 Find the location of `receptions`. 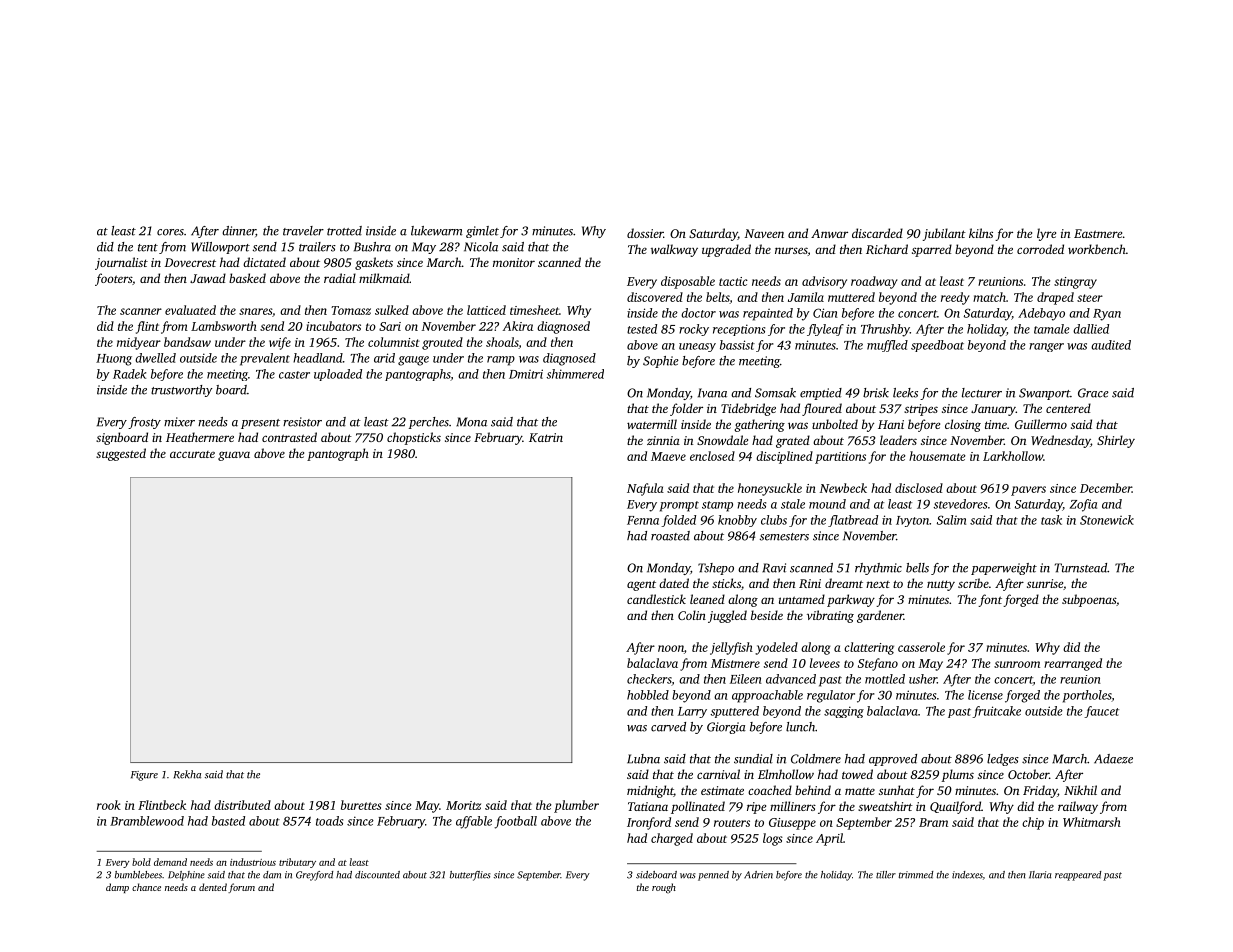

receptions is located at coordinates (739, 330).
